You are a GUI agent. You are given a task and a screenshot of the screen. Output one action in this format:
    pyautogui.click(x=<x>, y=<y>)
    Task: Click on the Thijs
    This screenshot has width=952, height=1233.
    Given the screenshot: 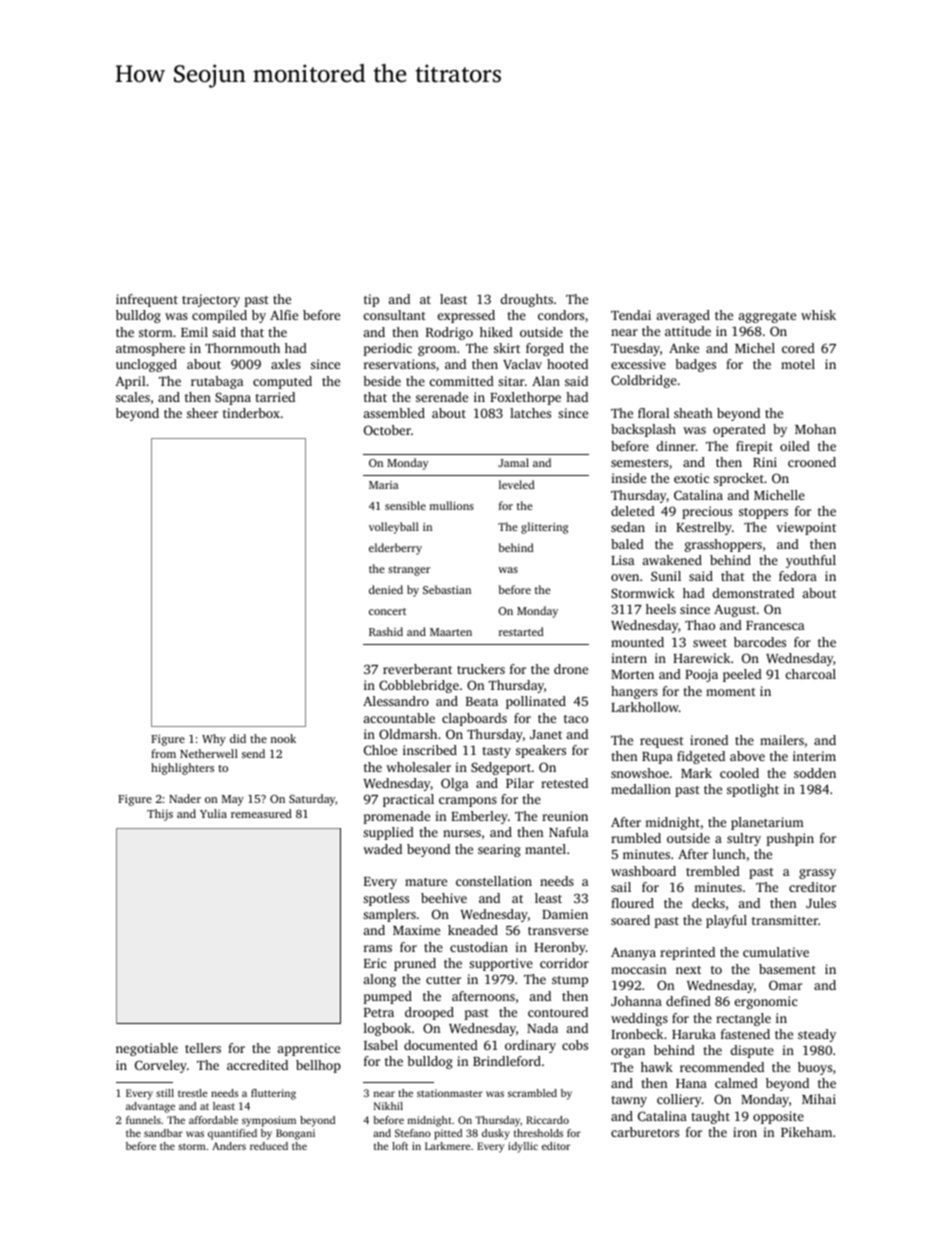 What is the action you would take?
    pyautogui.click(x=160, y=815)
